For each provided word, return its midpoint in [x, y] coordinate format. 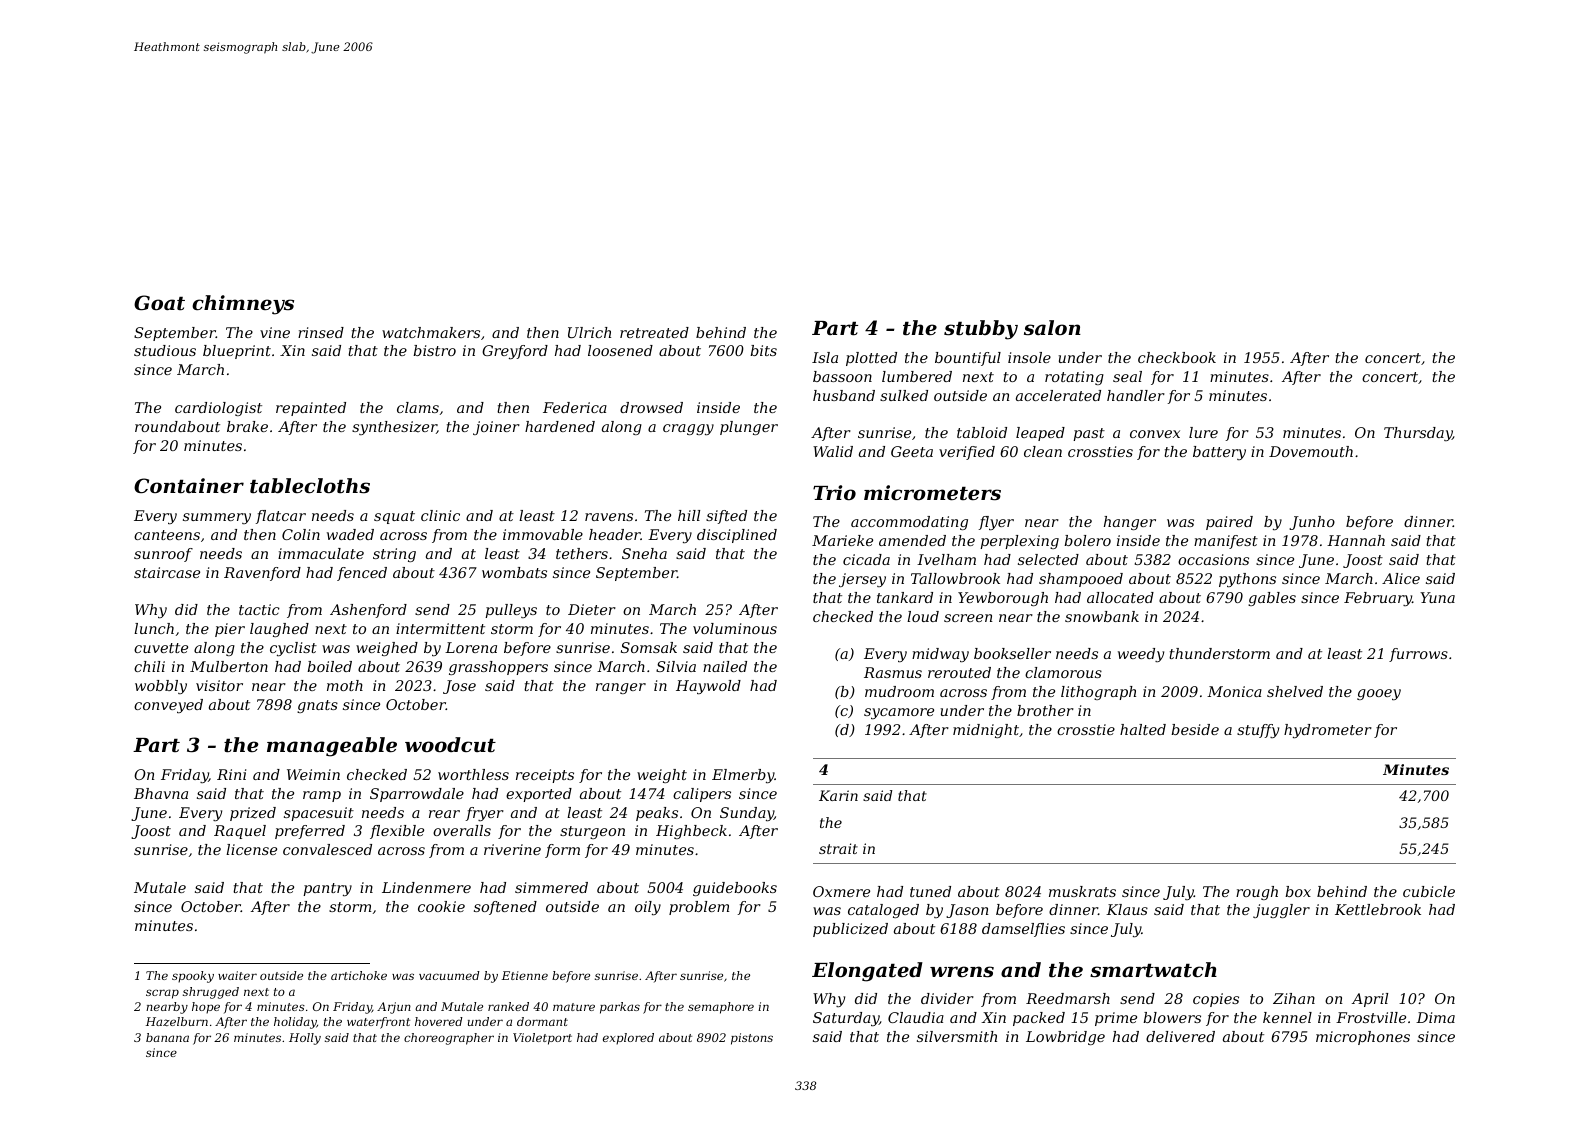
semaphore [721, 1008]
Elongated [867, 972]
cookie [441, 906]
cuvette [161, 648]
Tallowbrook [955, 578]
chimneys [243, 305]
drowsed [651, 407]
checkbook [1177, 357]
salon [1052, 327]
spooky [193, 977]
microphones [1363, 1038]
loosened [620, 350]
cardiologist [218, 409]
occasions [1213, 559]
